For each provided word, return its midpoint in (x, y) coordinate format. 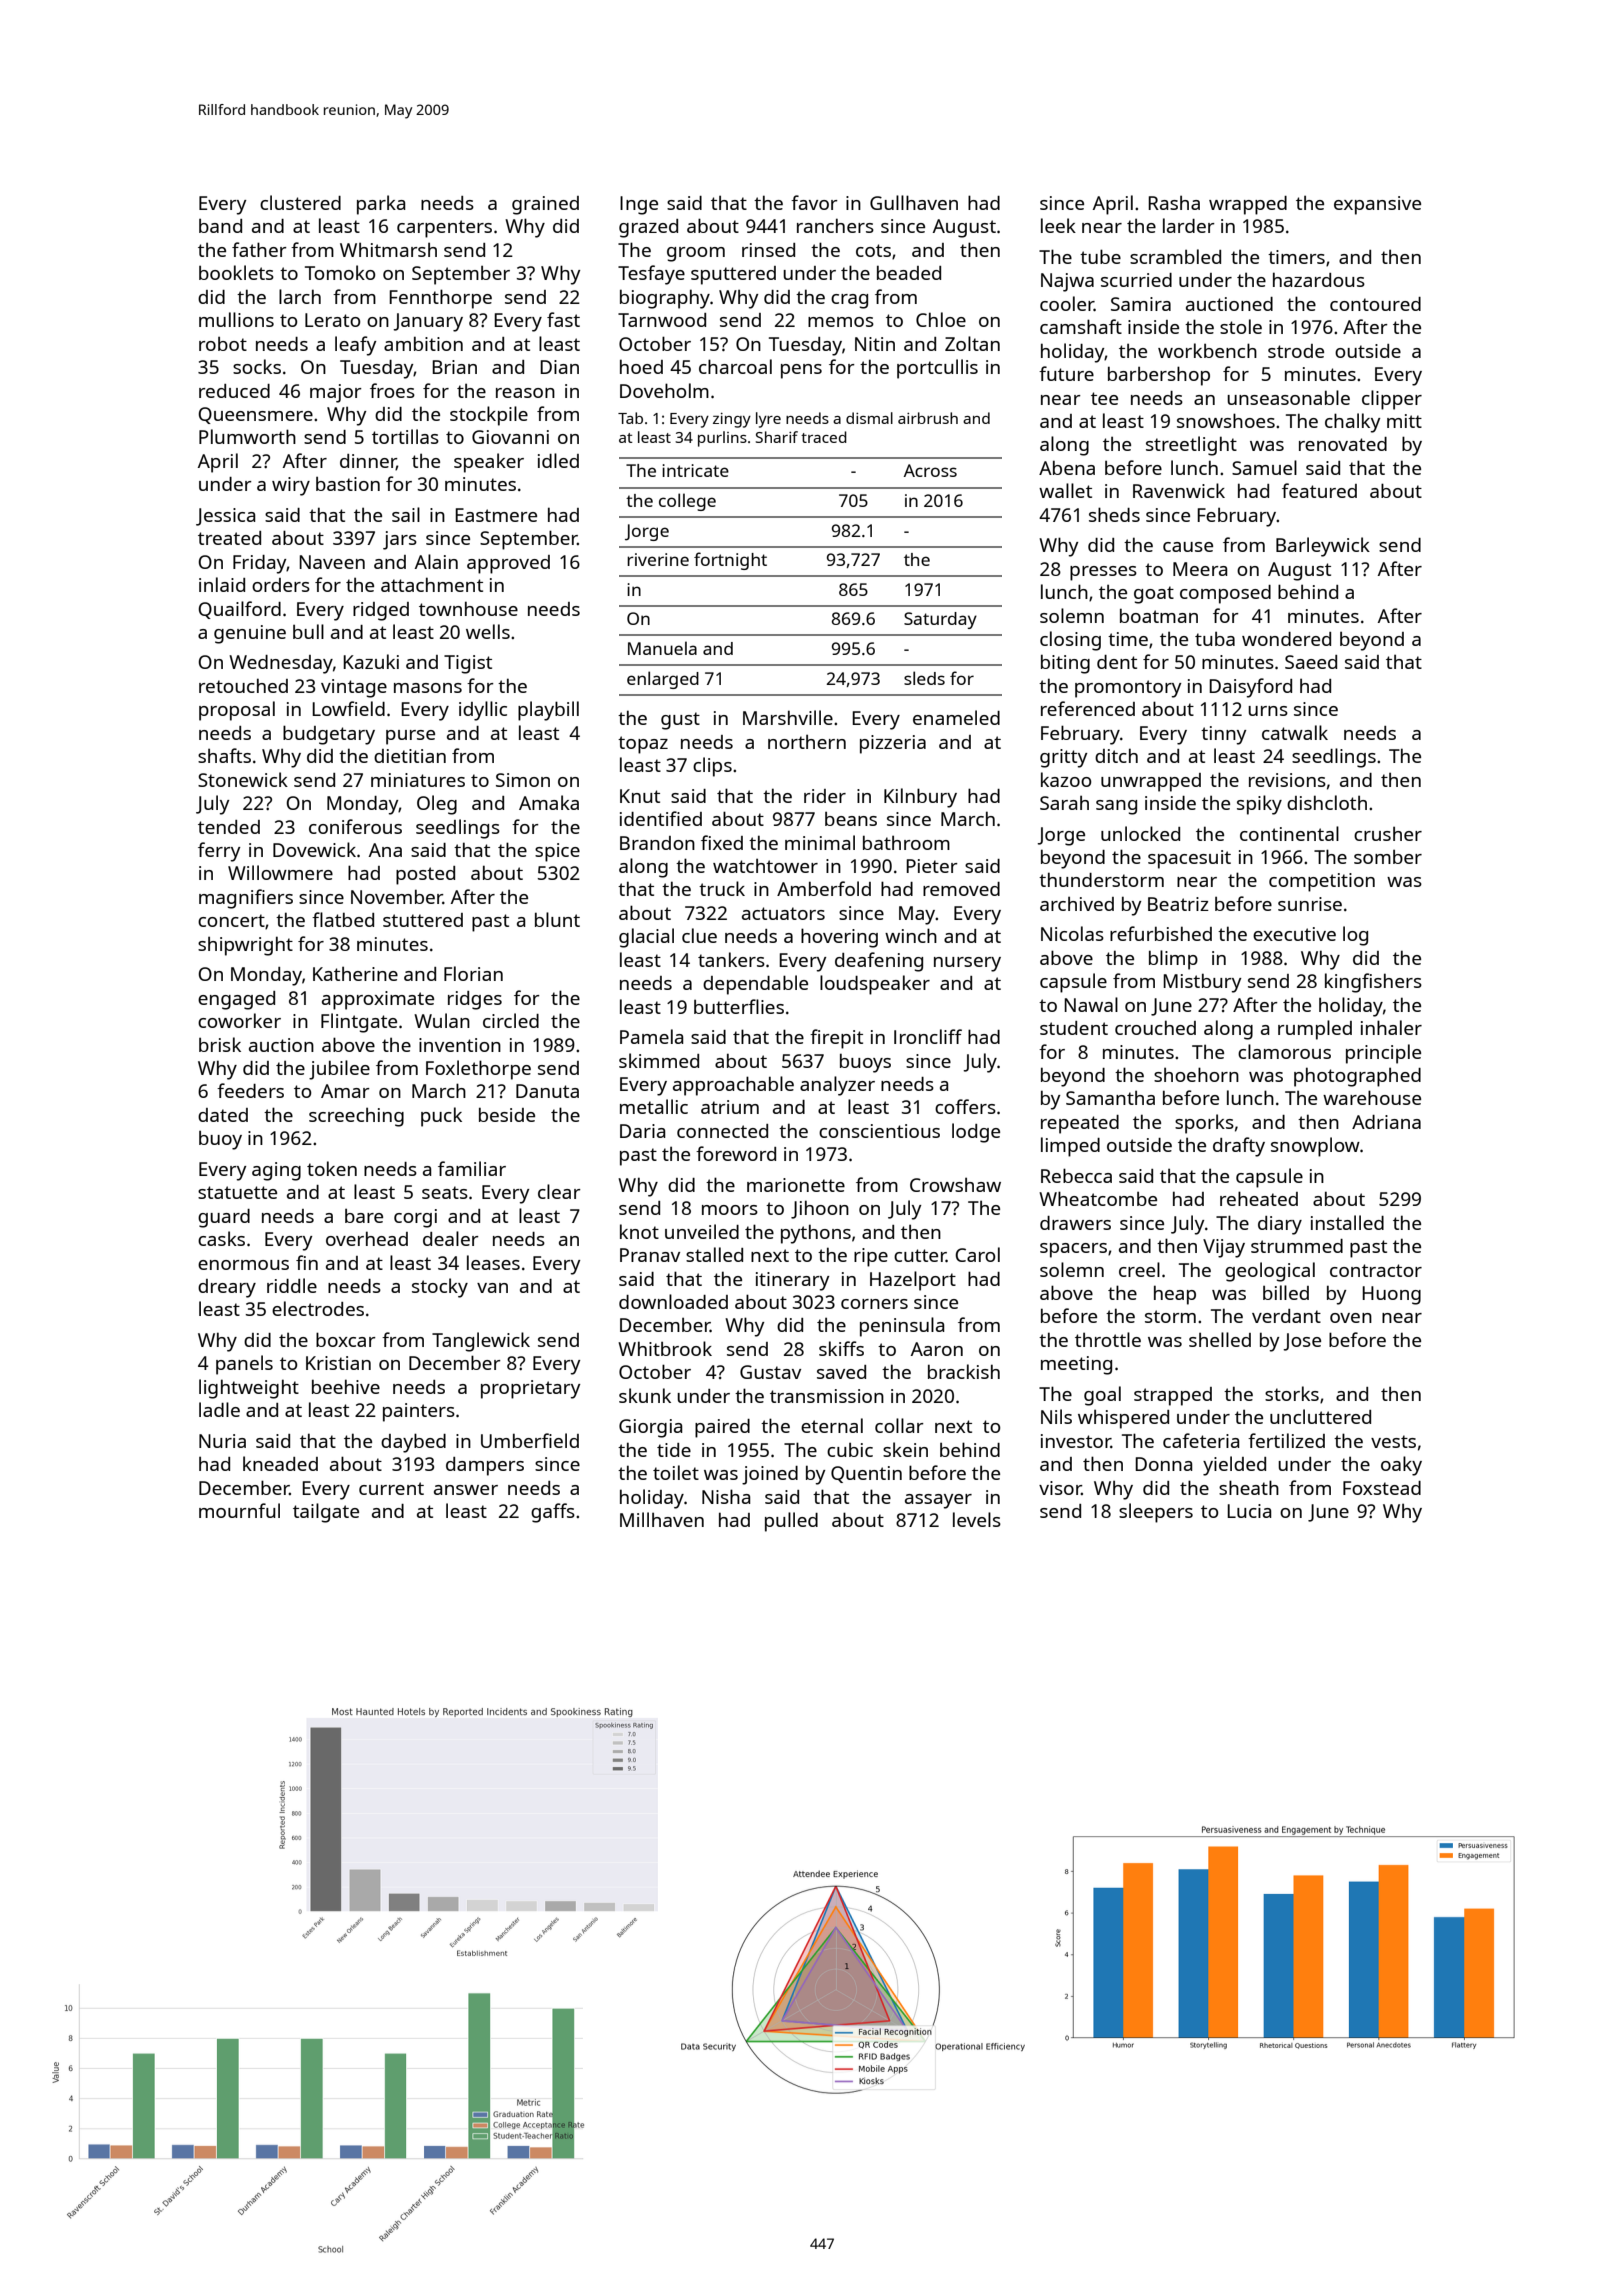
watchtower (765, 865)
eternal (832, 1425)
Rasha (1174, 202)
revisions (1287, 780)
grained (545, 205)
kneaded (280, 1463)
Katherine (355, 973)
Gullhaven (914, 202)
